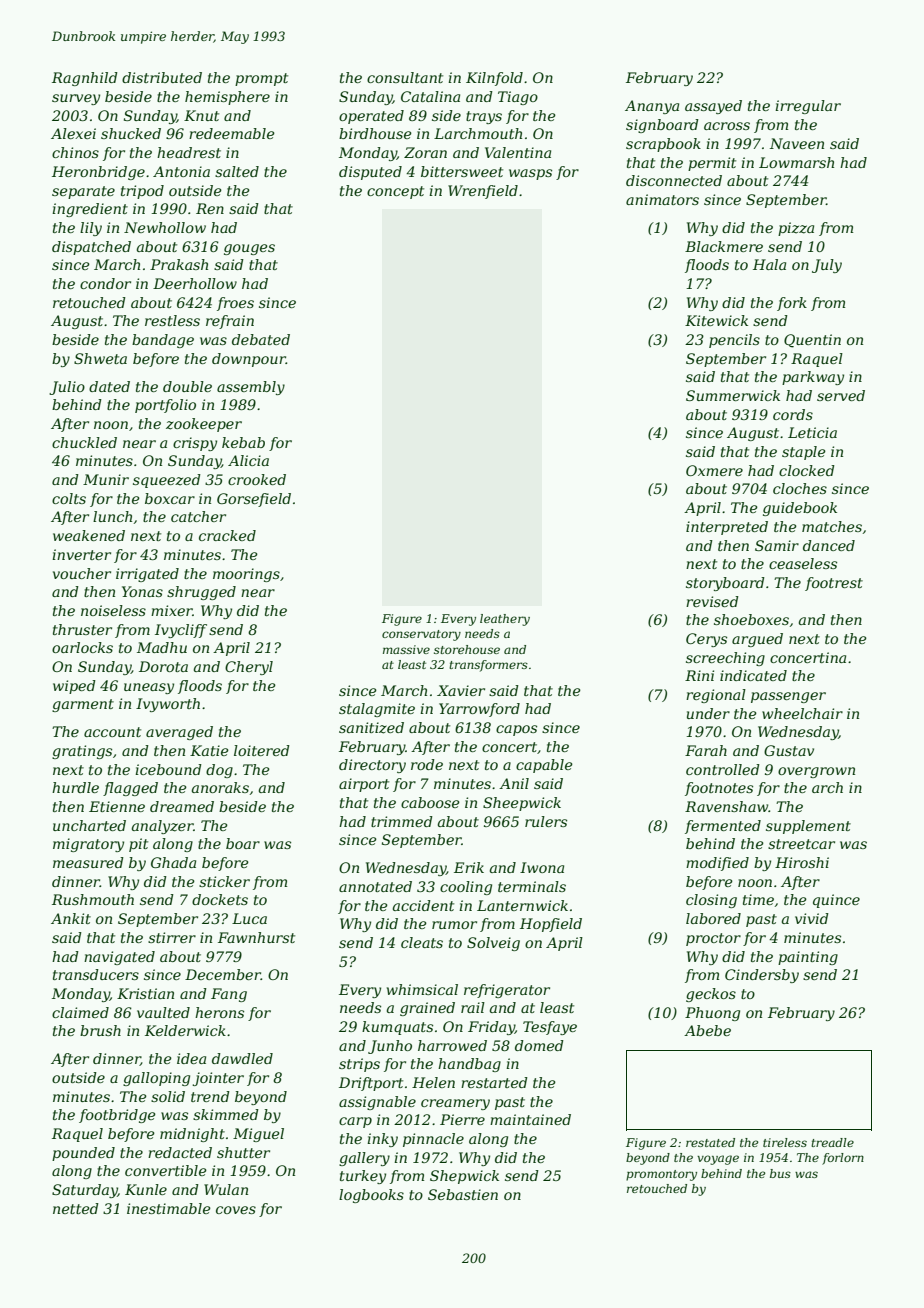 The width and height of the screenshot is (924, 1308). Describe the element at coordinates (758, 899) in the screenshot. I see `time` at that location.
